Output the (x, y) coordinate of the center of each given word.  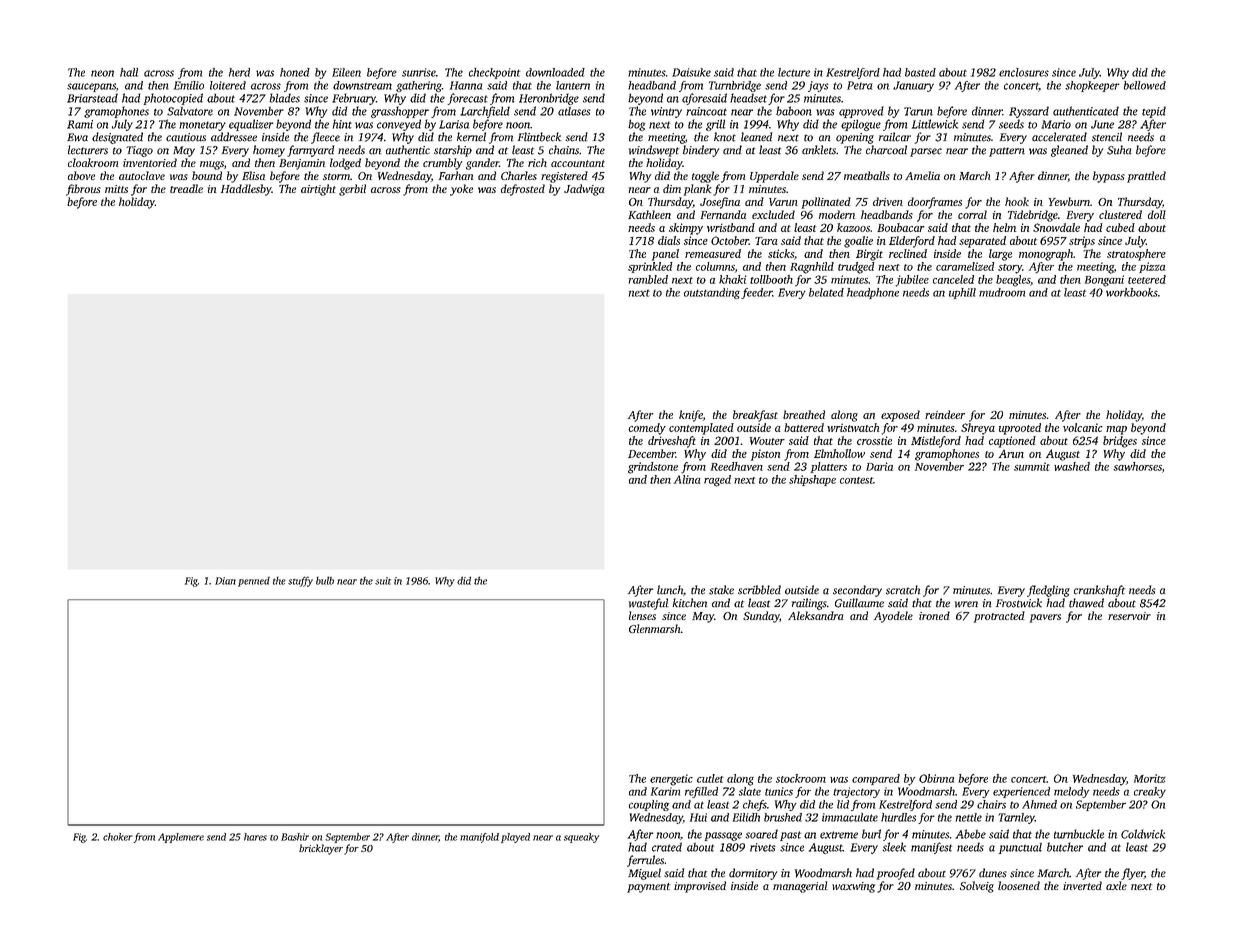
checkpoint (494, 73)
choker (118, 837)
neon (102, 73)
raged (717, 481)
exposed (900, 416)
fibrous (83, 190)
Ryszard (1029, 112)
